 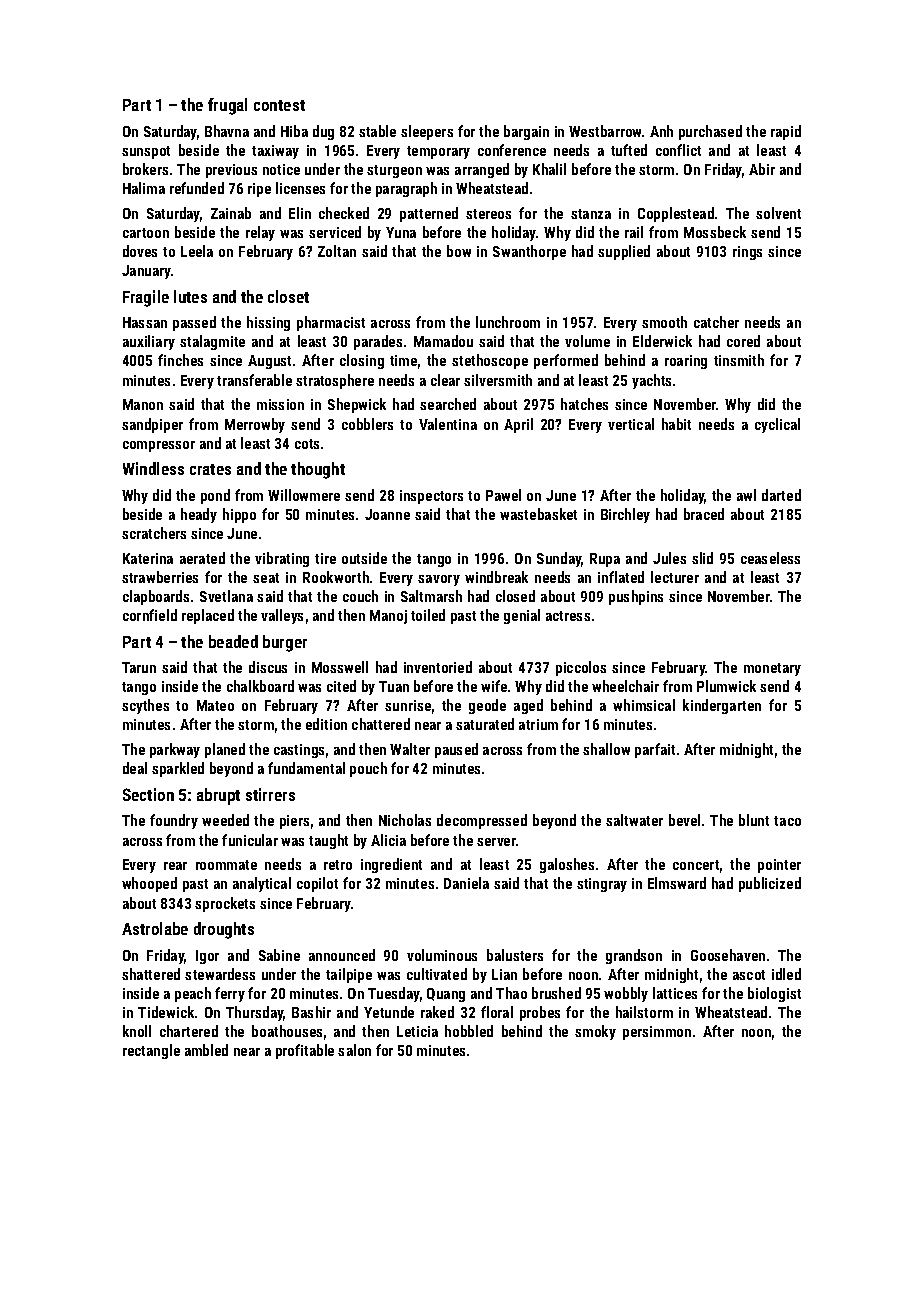 I want to click on lunchroom, so click(x=508, y=322).
